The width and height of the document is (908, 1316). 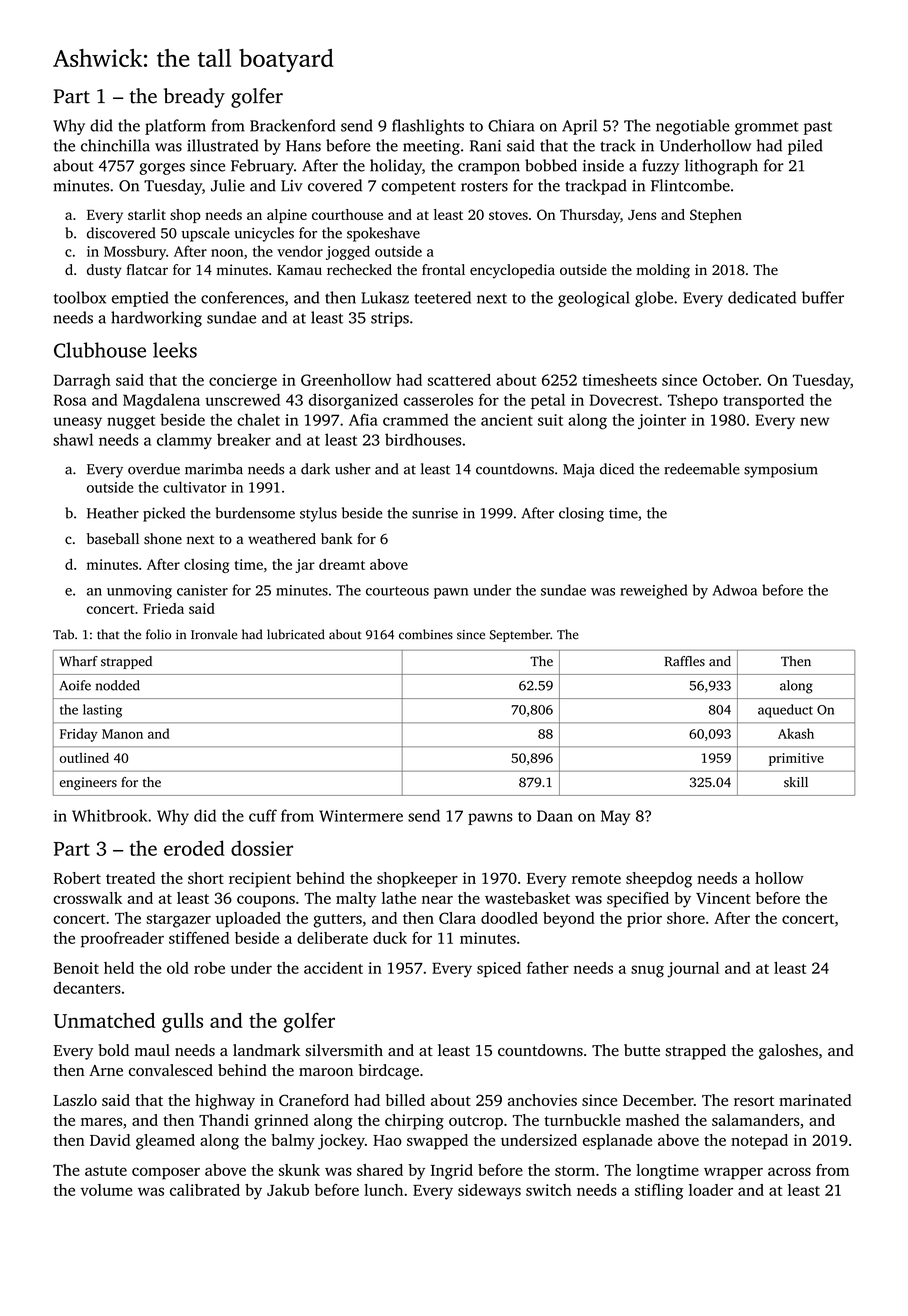 What do you see at coordinates (692, 127) in the document?
I see `negotiable` at bounding box center [692, 127].
